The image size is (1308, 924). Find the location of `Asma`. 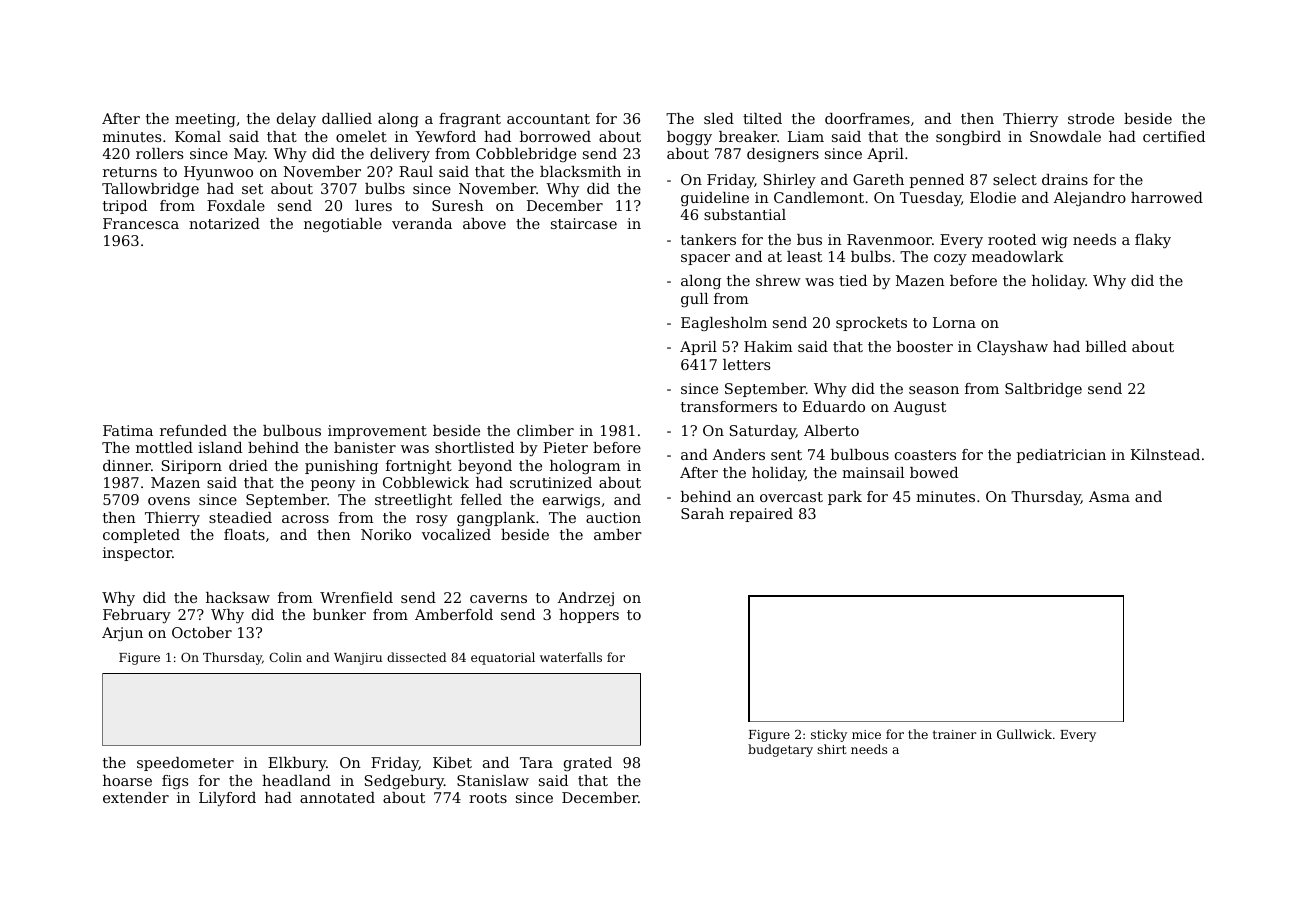

Asma is located at coordinates (1109, 496).
